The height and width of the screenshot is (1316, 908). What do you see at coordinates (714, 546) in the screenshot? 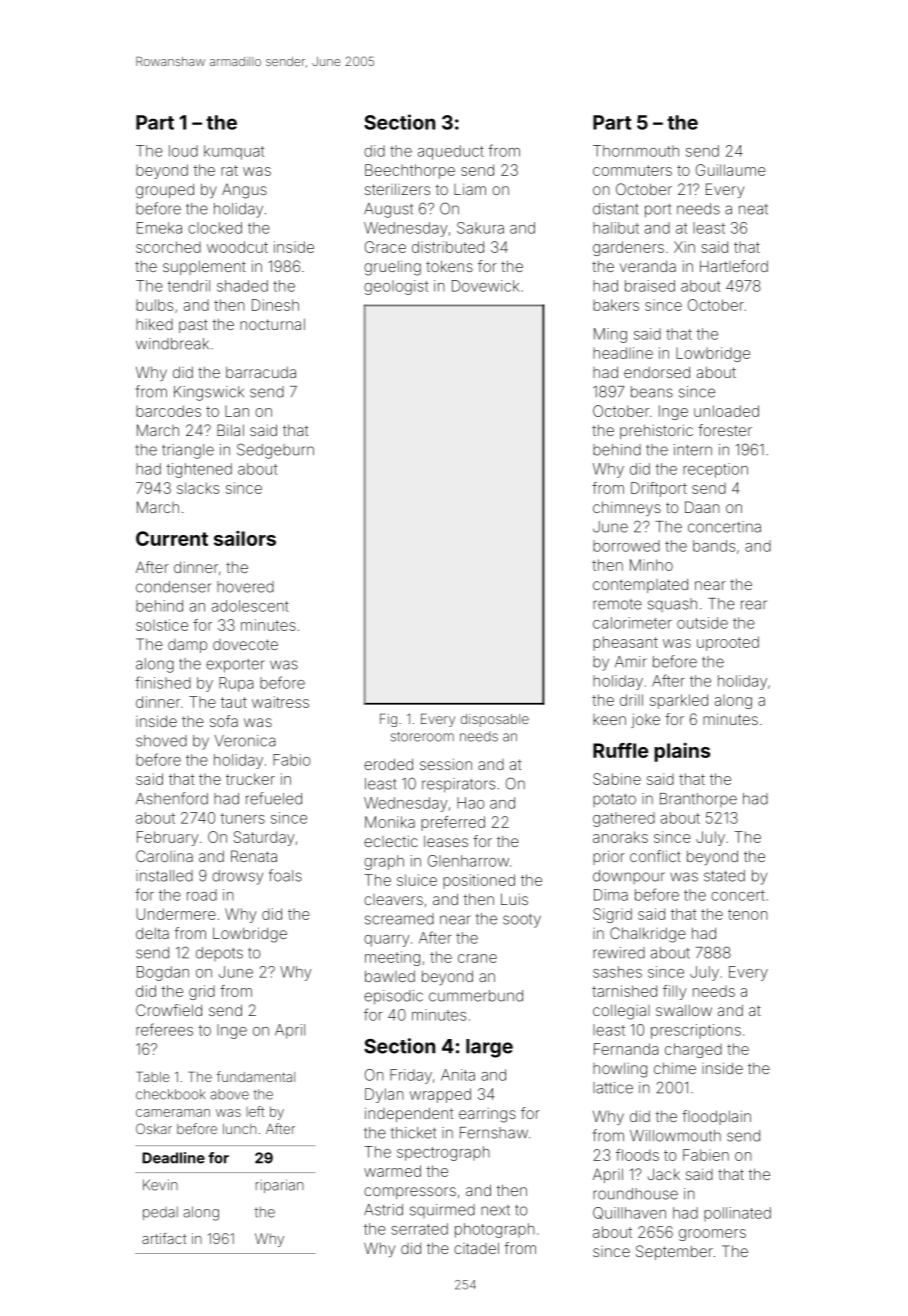
I see `bands` at bounding box center [714, 546].
